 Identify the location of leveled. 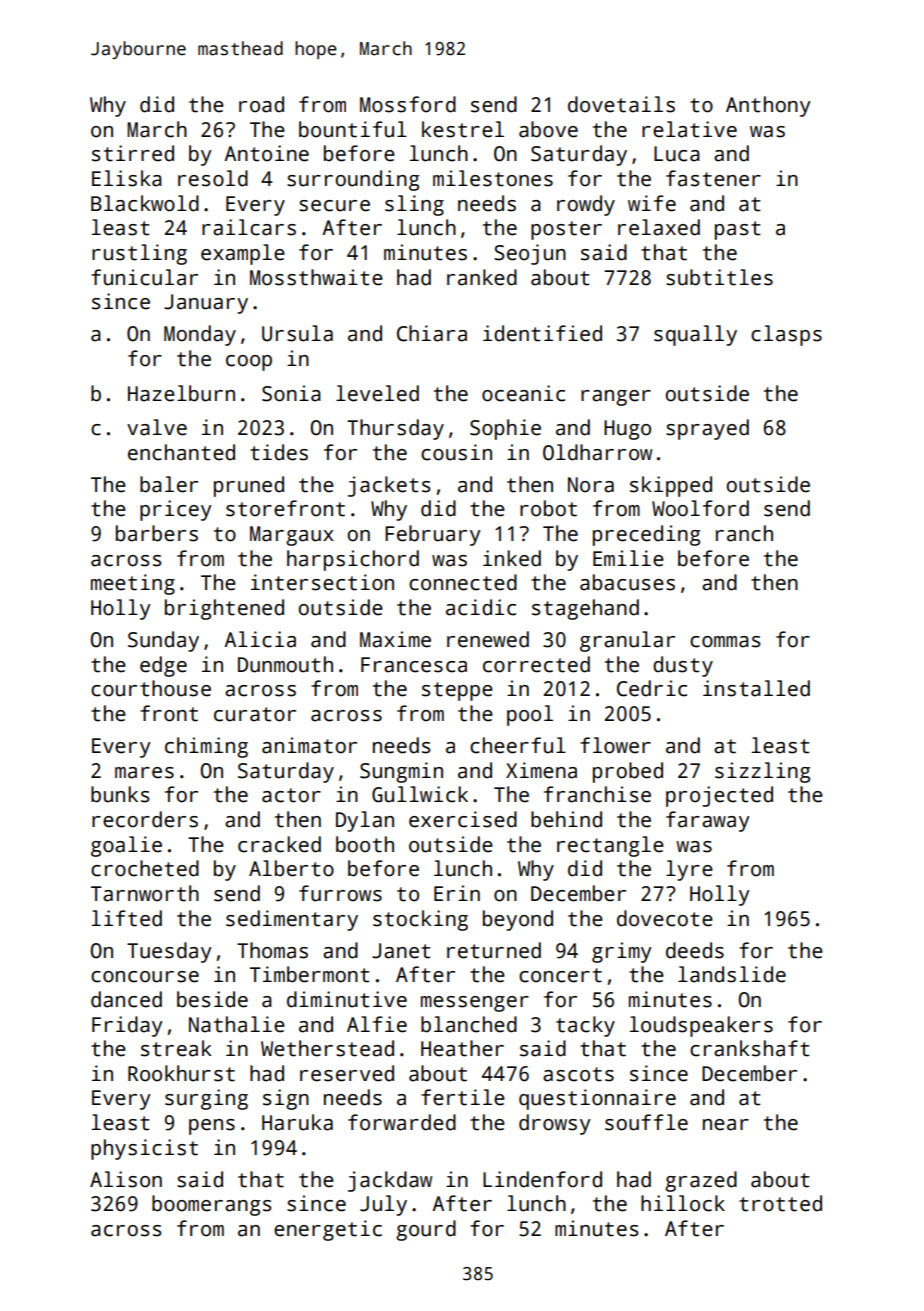
(377, 393).
